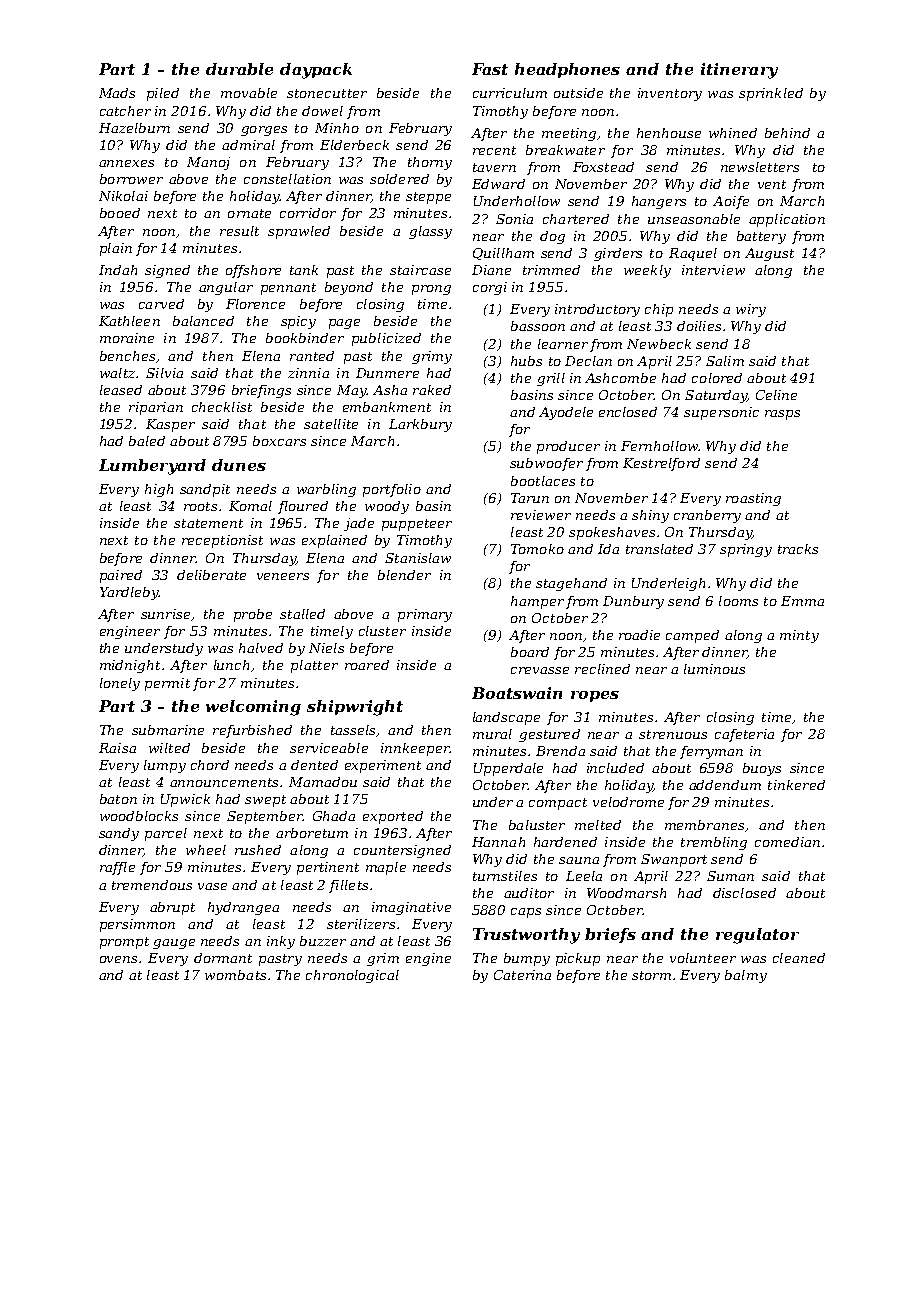  What do you see at coordinates (739, 71) in the screenshot?
I see `itinerary` at bounding box center [739, 71].
